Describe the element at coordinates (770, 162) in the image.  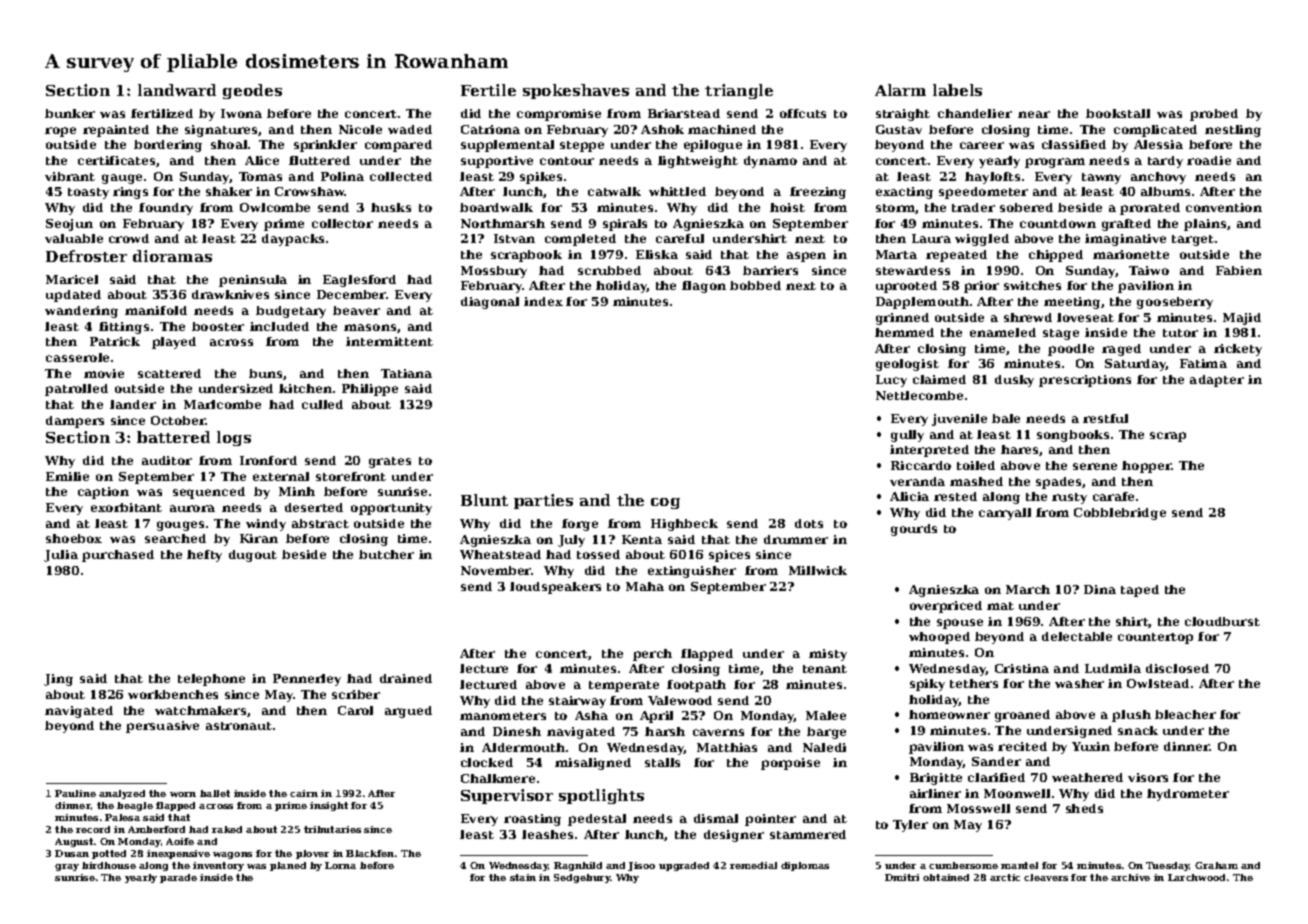
I see `dynamo` at that location.
